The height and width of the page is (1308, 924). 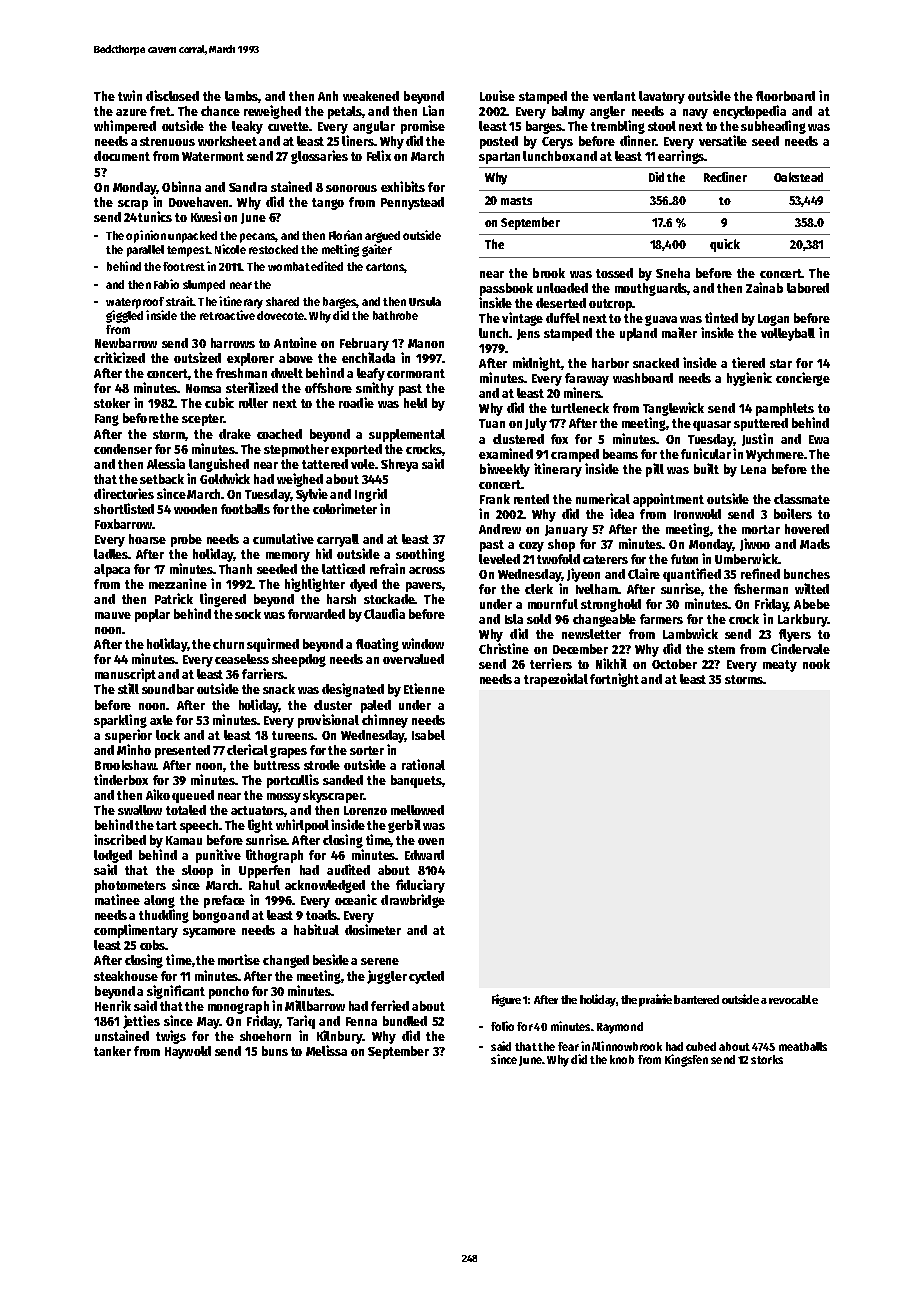 I want to click on waterproof, so click(x=135, y=303).
